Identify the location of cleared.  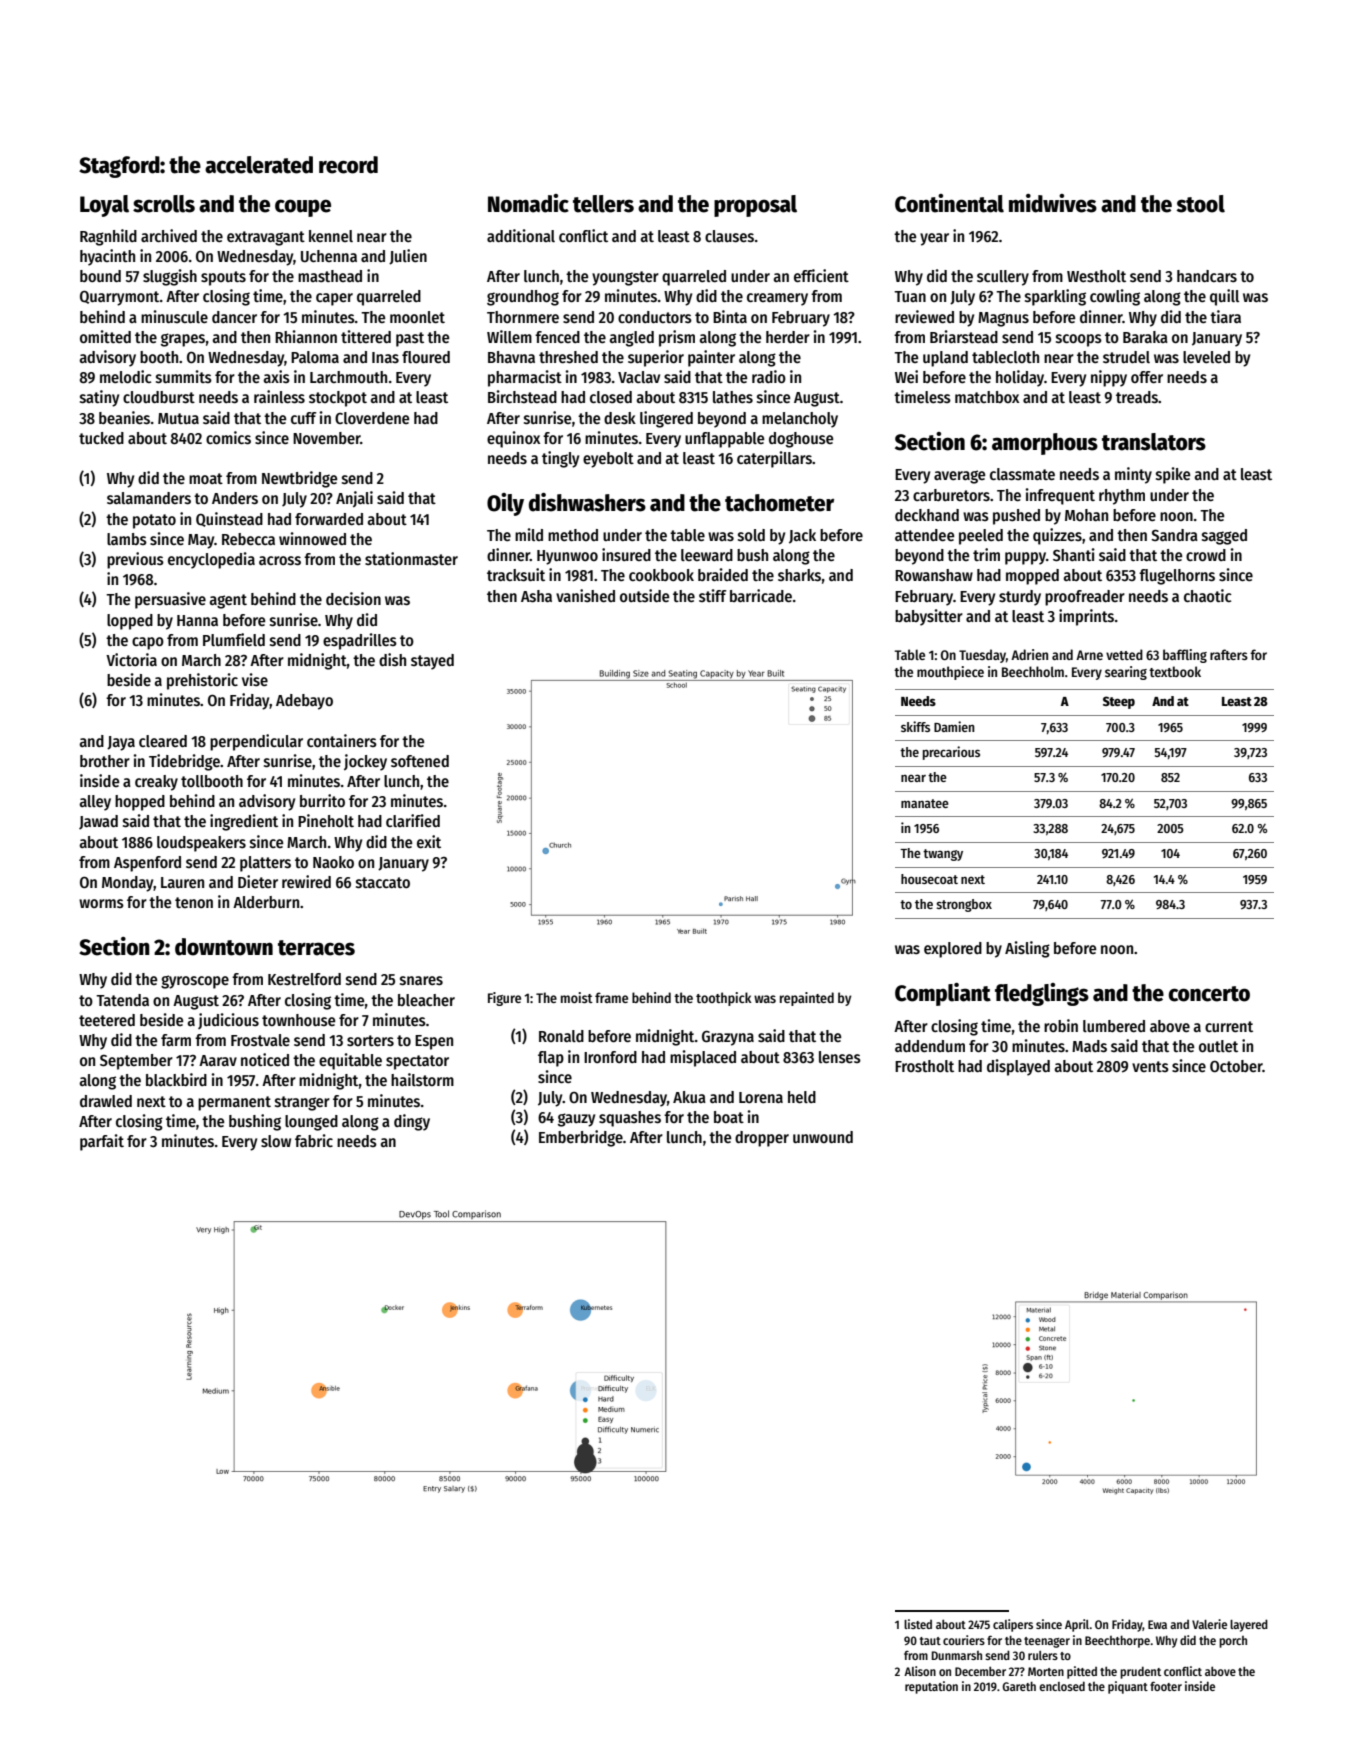
(163, 741).
